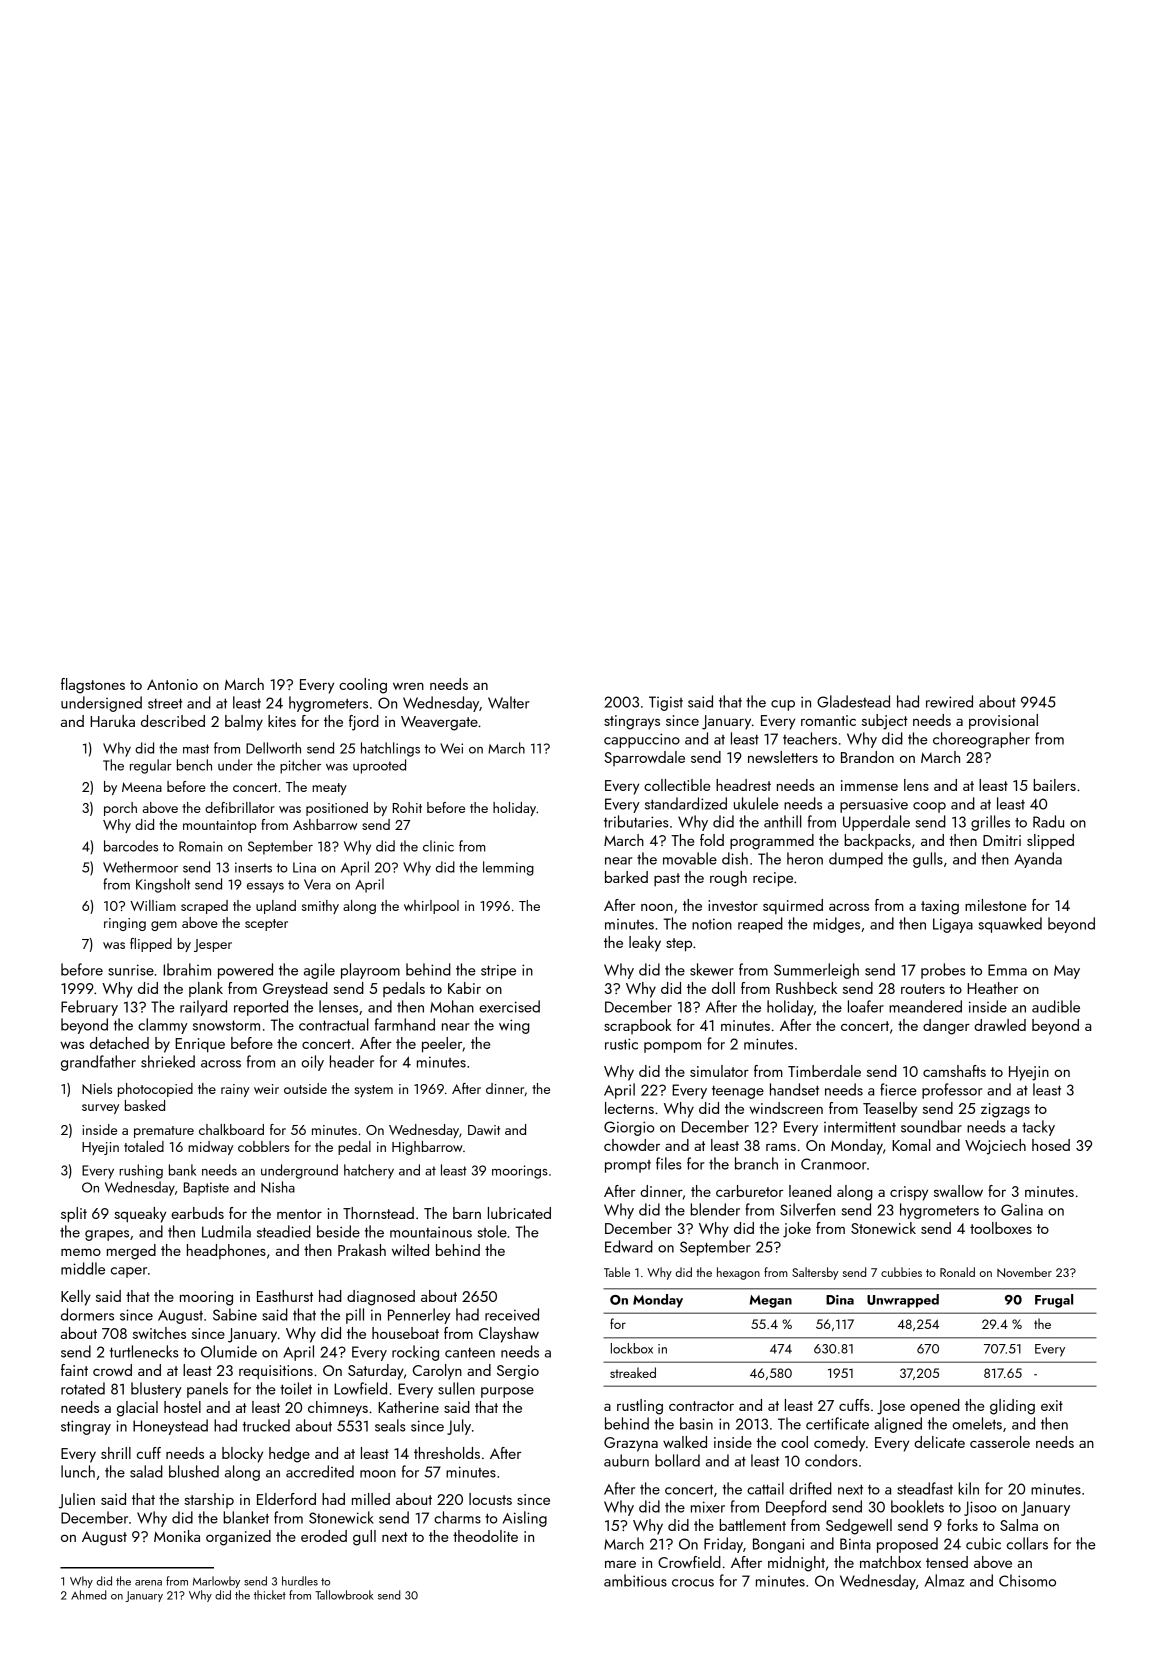 The width and height of the screenshot is (1157, 1676). Describe the element at coordinates (781, 1147) in the screenshot. I see `rams` at that location.
